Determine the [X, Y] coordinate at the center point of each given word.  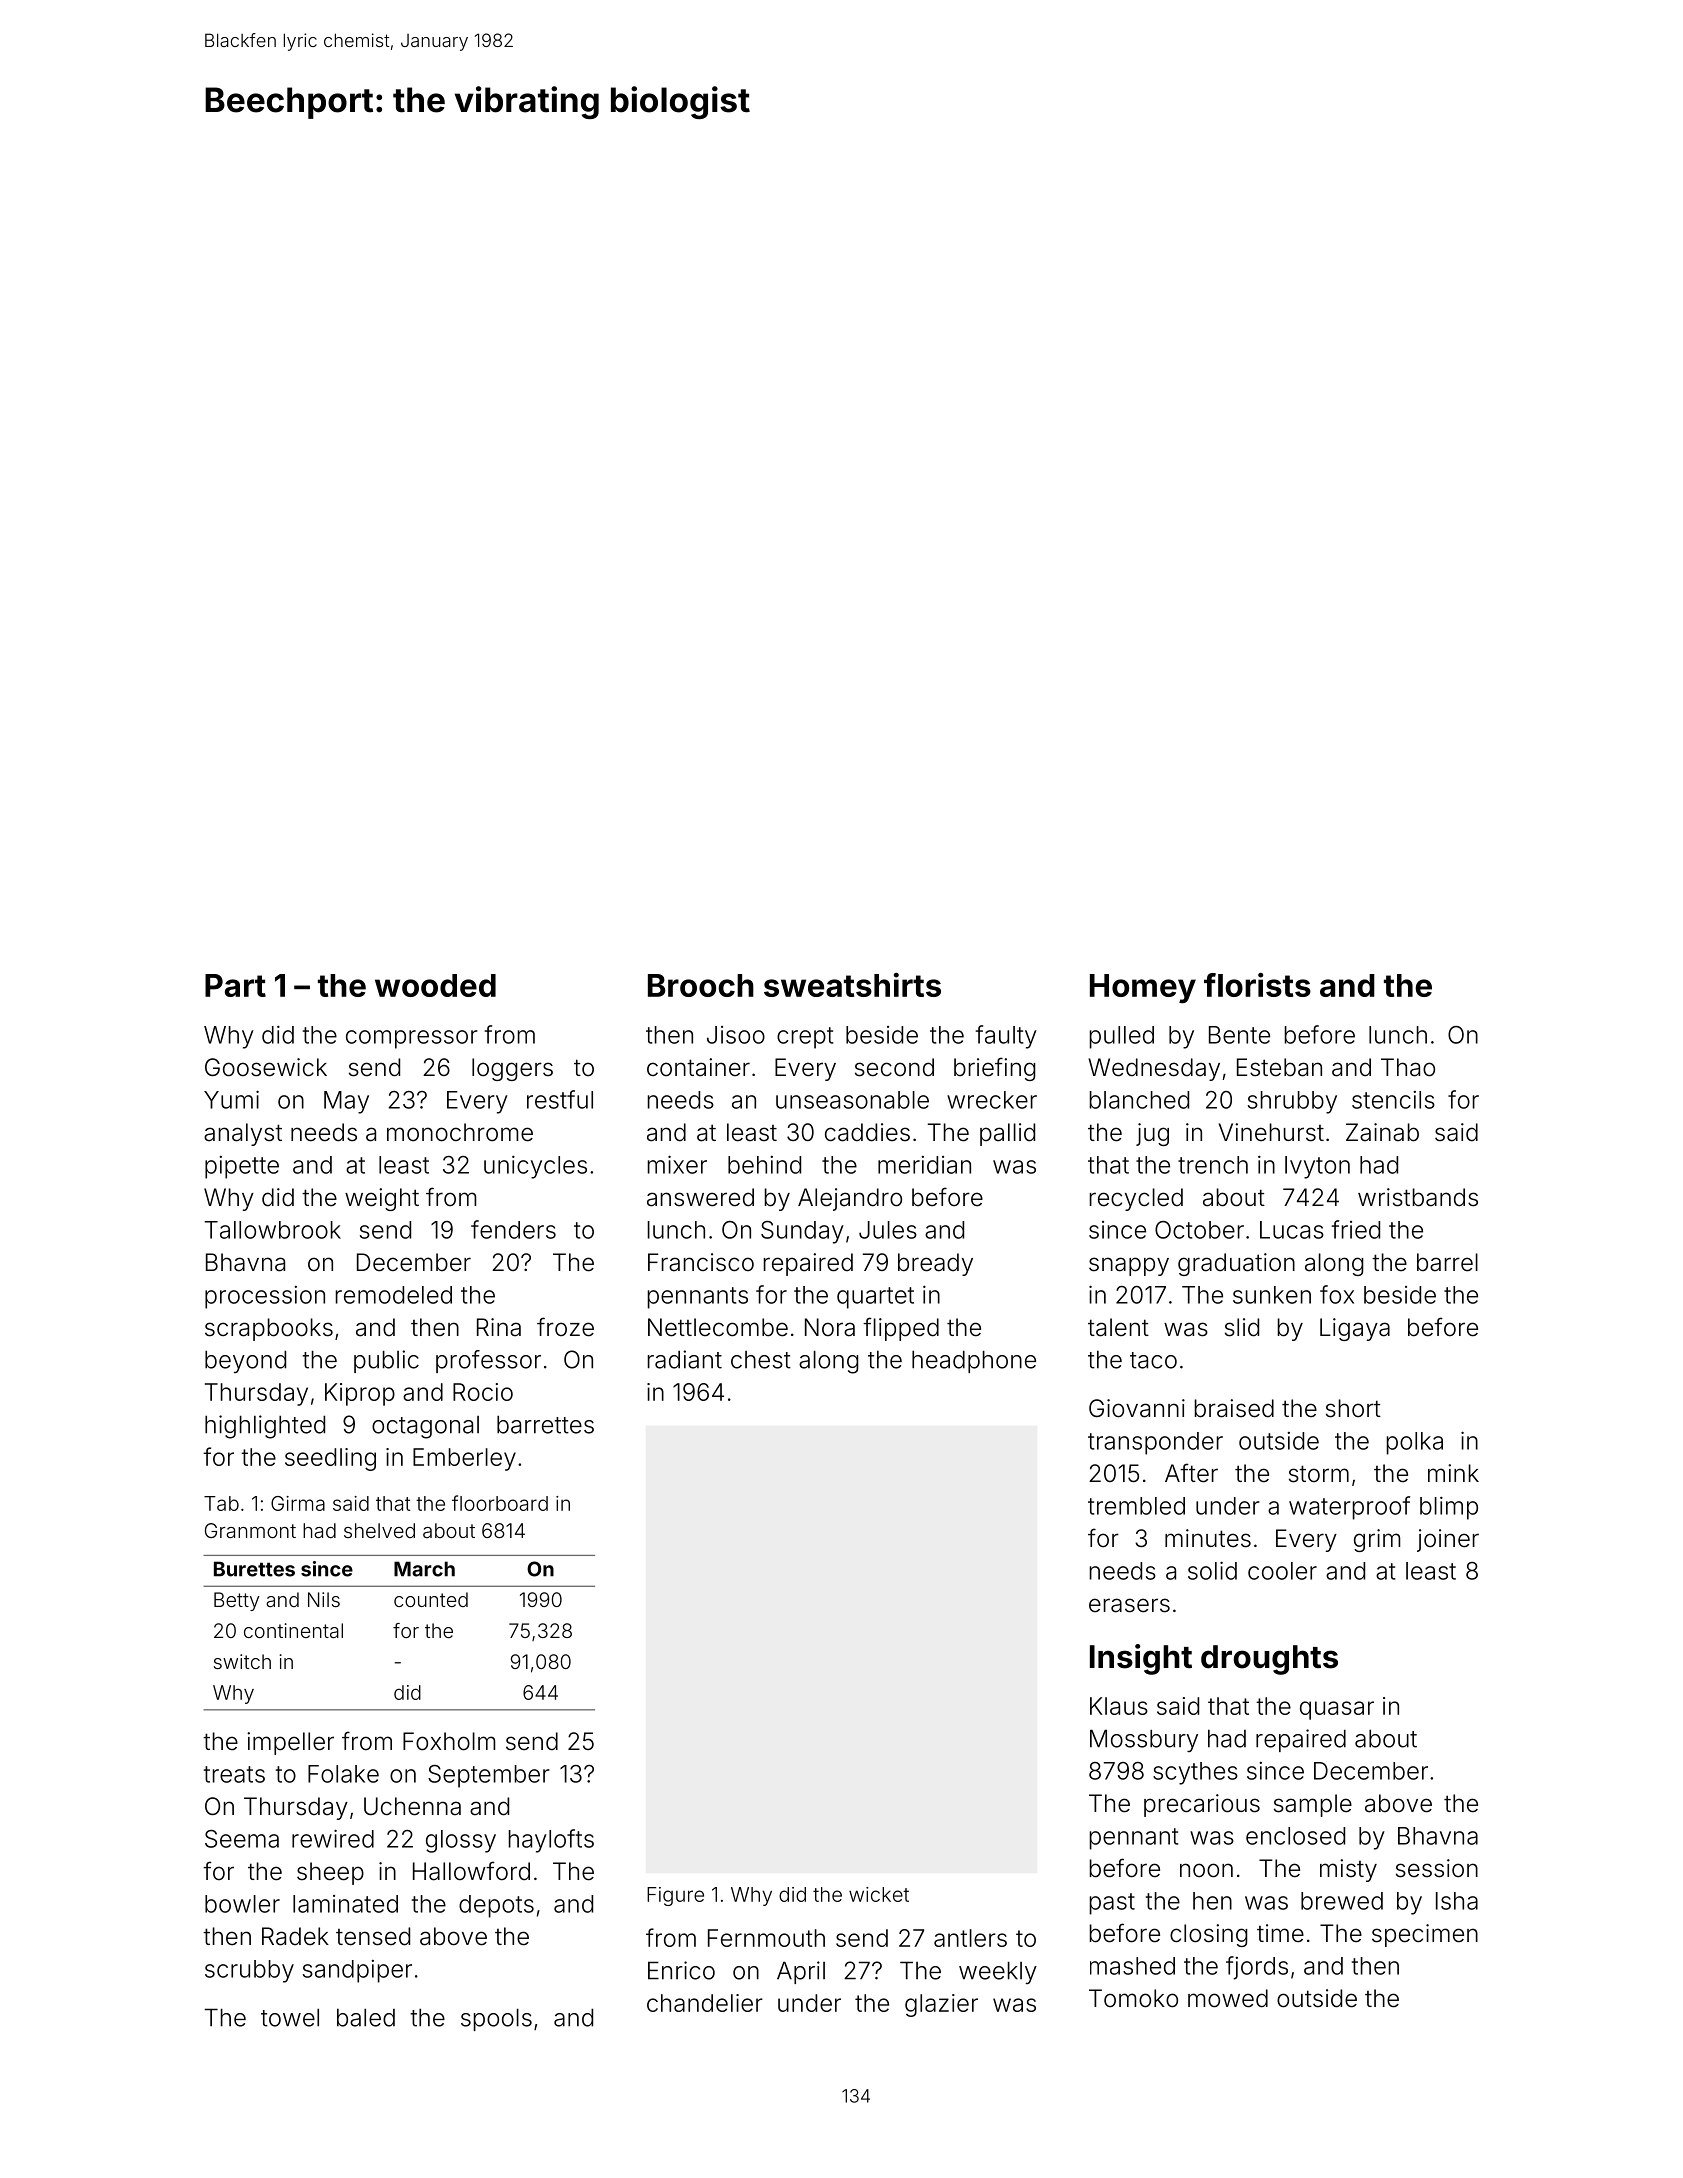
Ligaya [1355, 1329]
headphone [974, 1361]
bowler [242, 1904]
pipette [242, 1167]
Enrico [681, 1970]
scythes [1195, 1773]
